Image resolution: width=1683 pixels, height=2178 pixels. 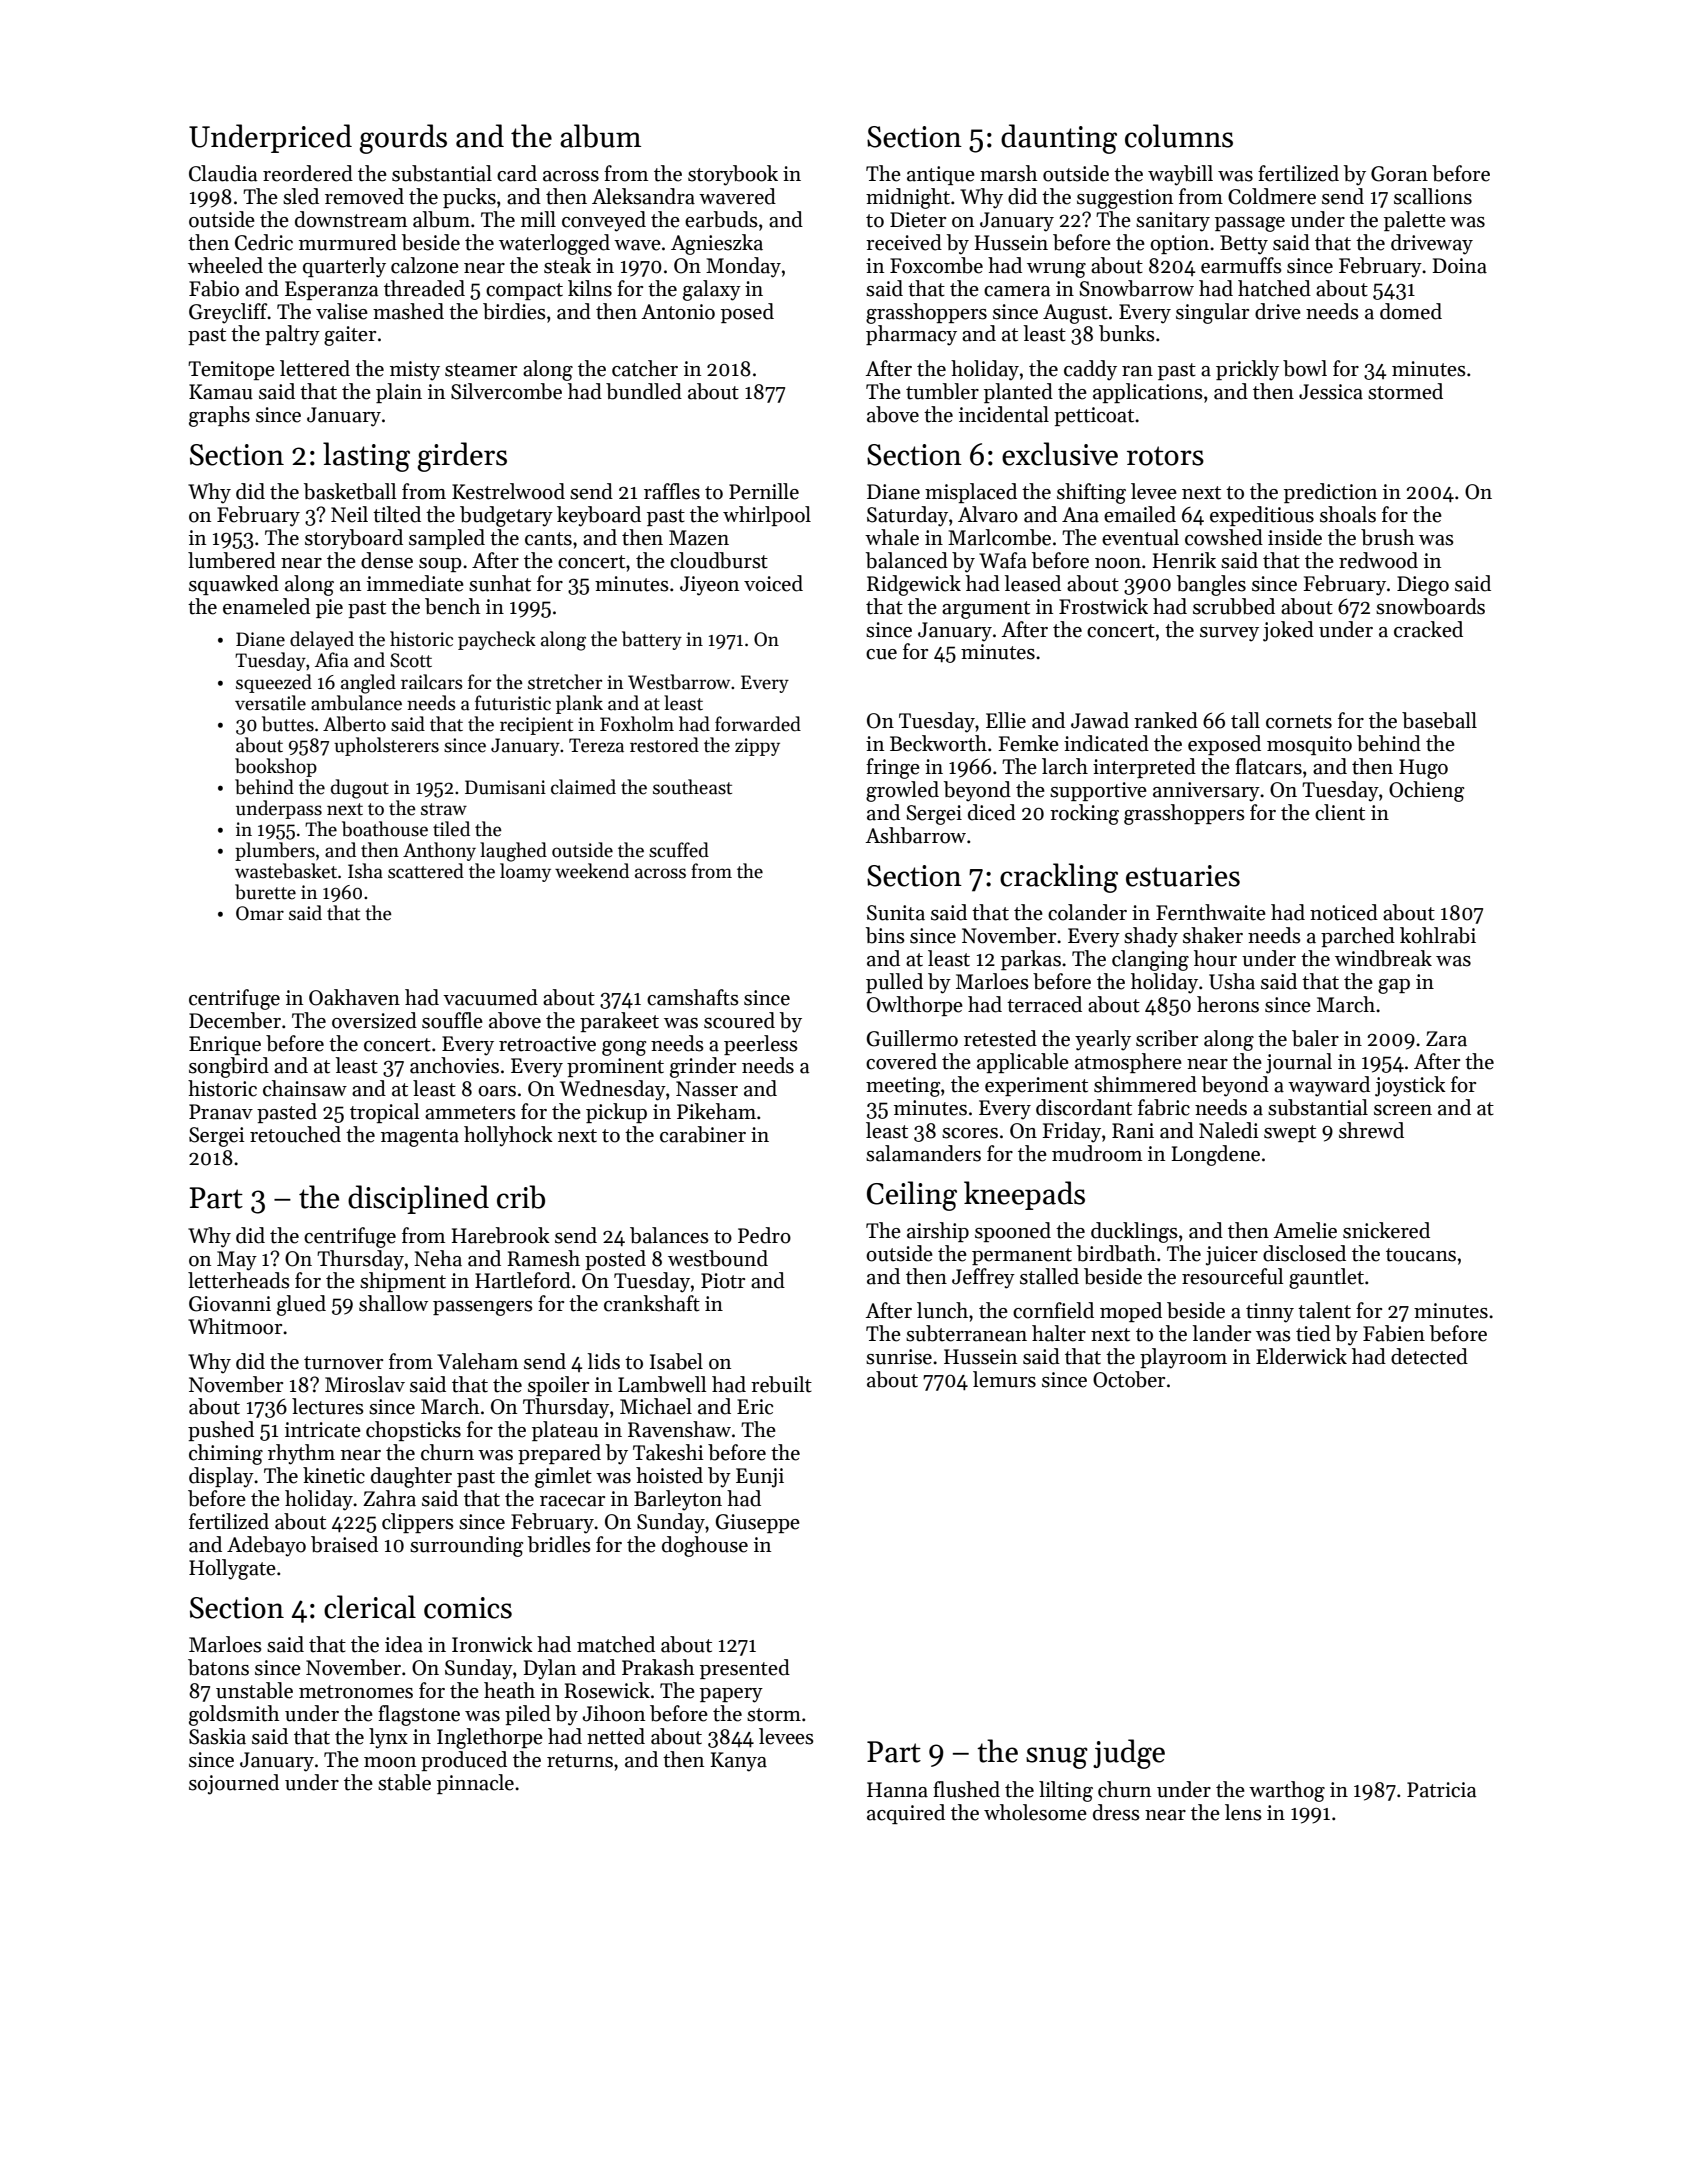 What do you see at coordinates (237, 1261) in the document?
I see `May` at bounding box center [237, 1261].
